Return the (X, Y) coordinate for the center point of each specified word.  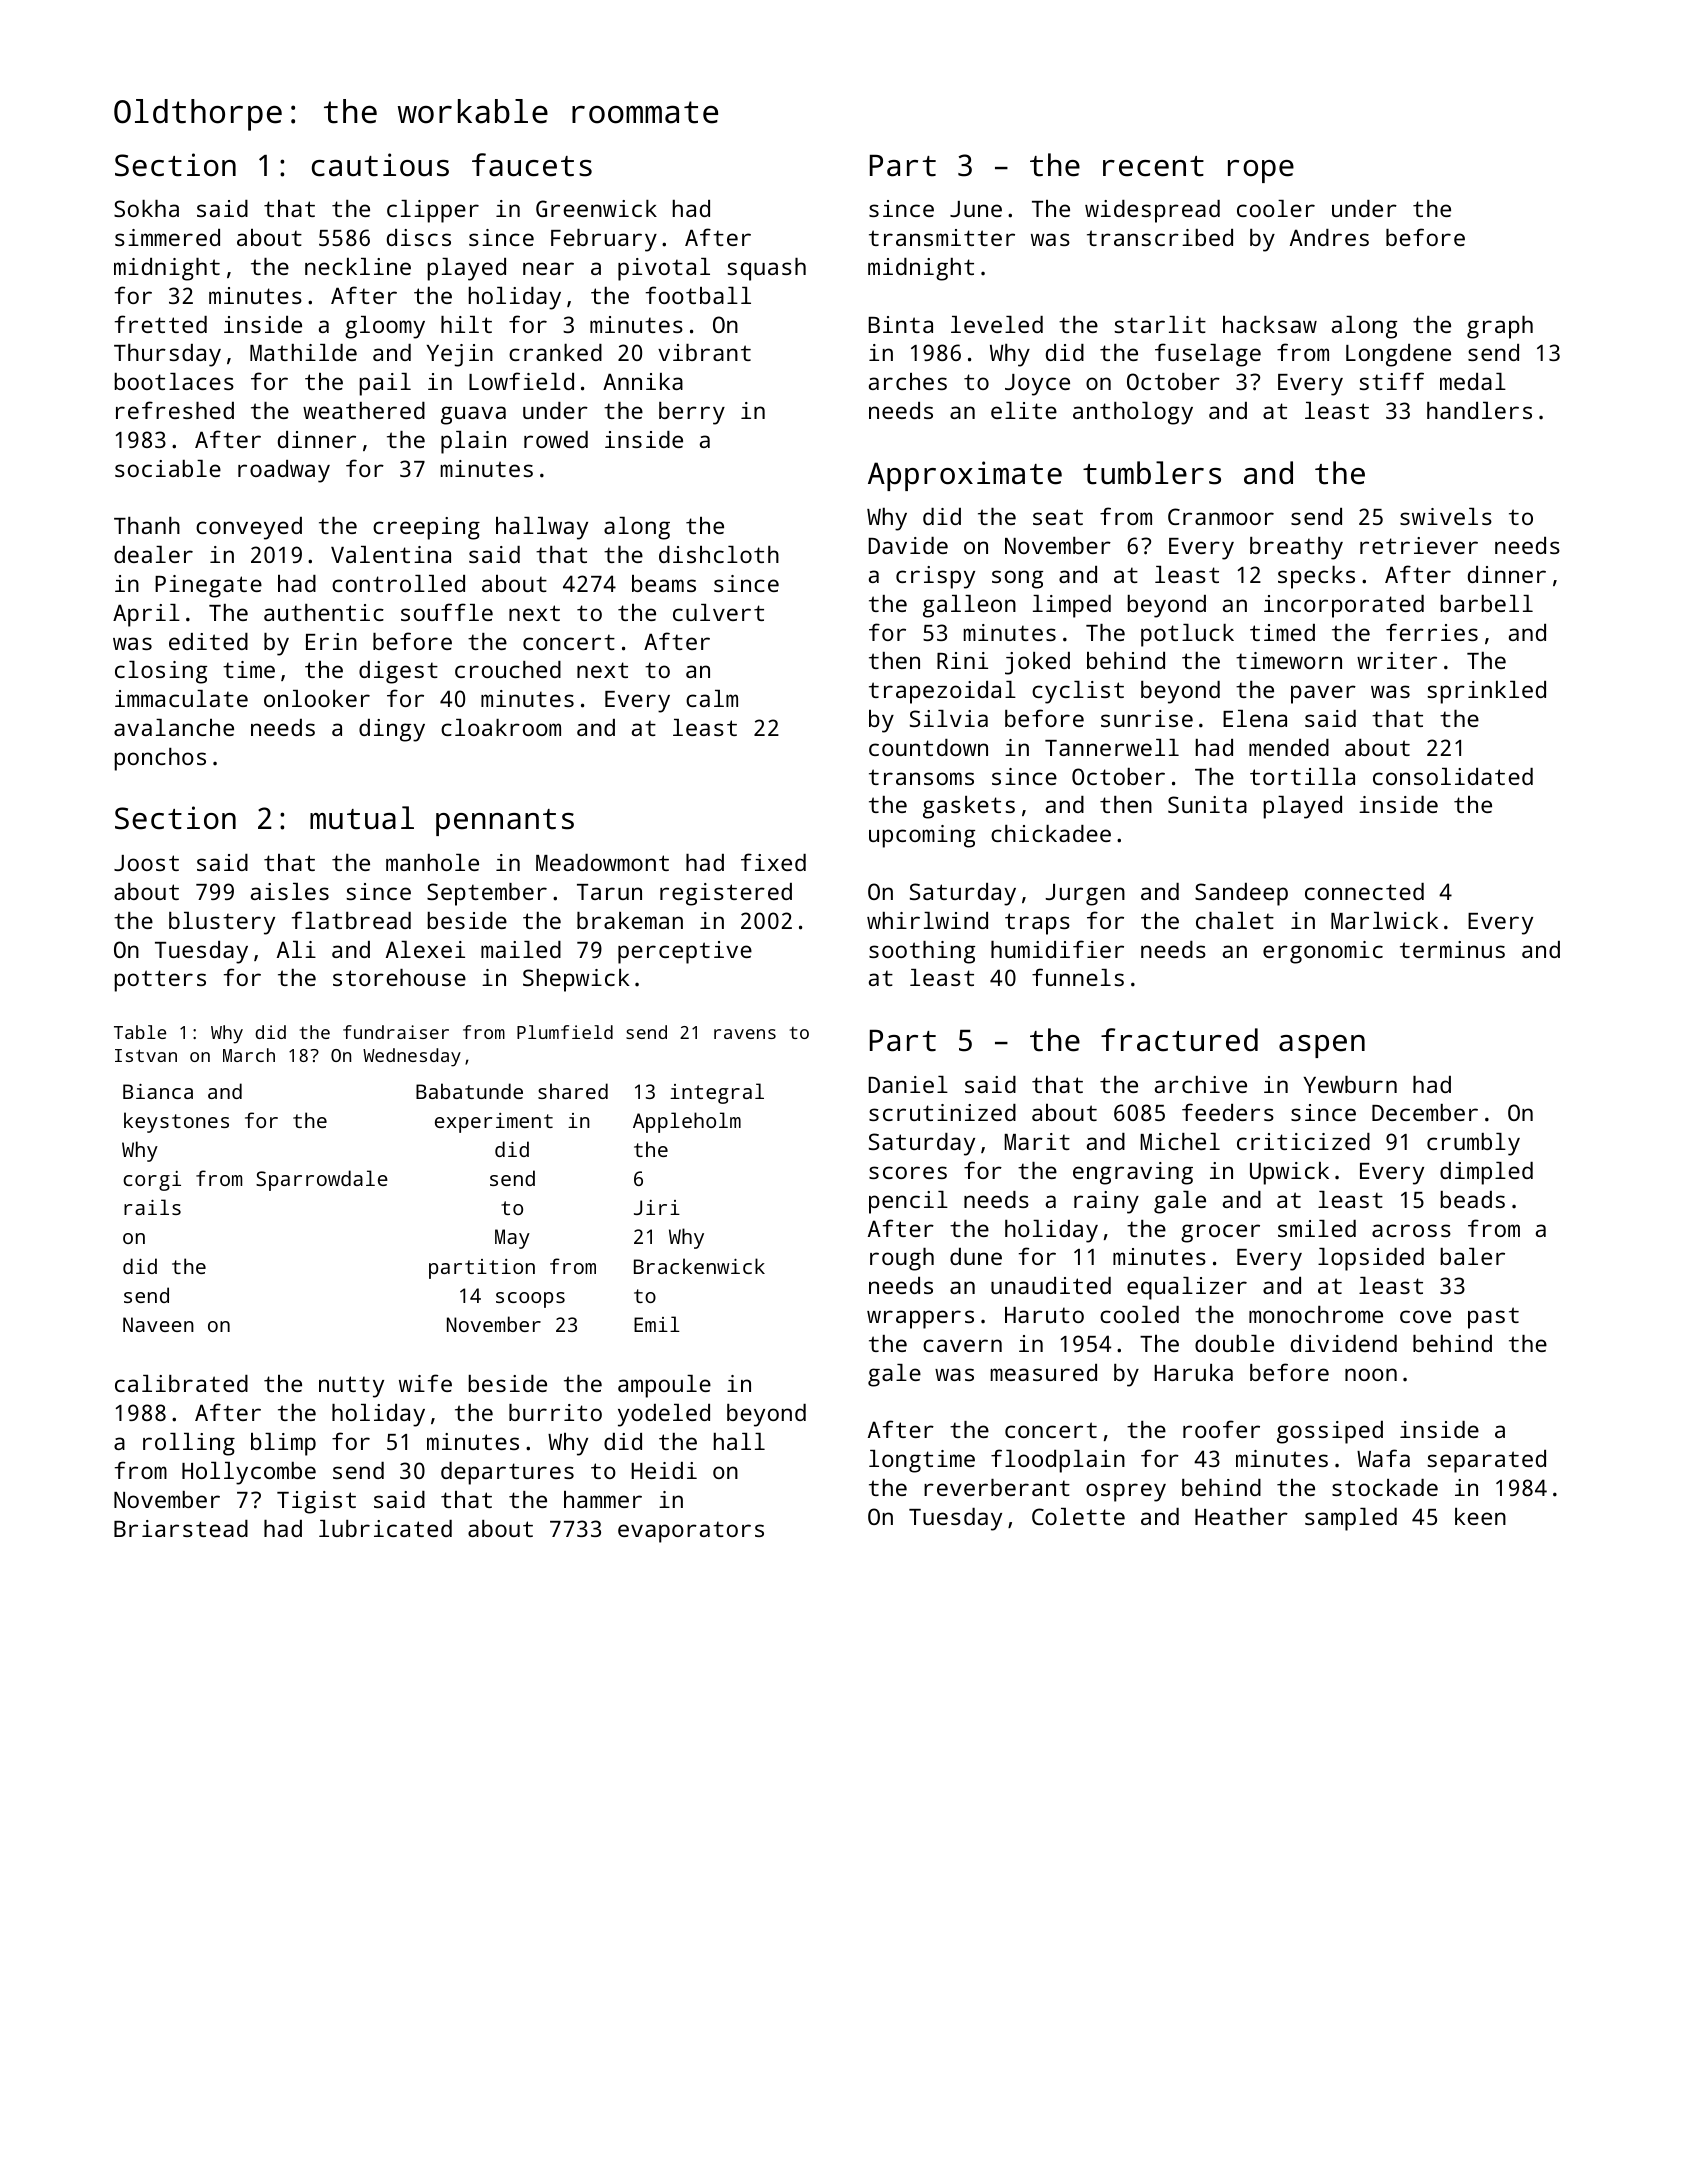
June (976, 209)
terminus (1452, 949)
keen (1480, 1516)
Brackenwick (699, 1266)
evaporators (691, 1532)
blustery (222, 923)
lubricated (385, 1528)
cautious (380, 165)
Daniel (908, 1084)
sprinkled (1486, 692)
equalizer (1187, 1288)
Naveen (158, 1324)
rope (1261, 171)
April (146, 615)
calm (712, 698)
